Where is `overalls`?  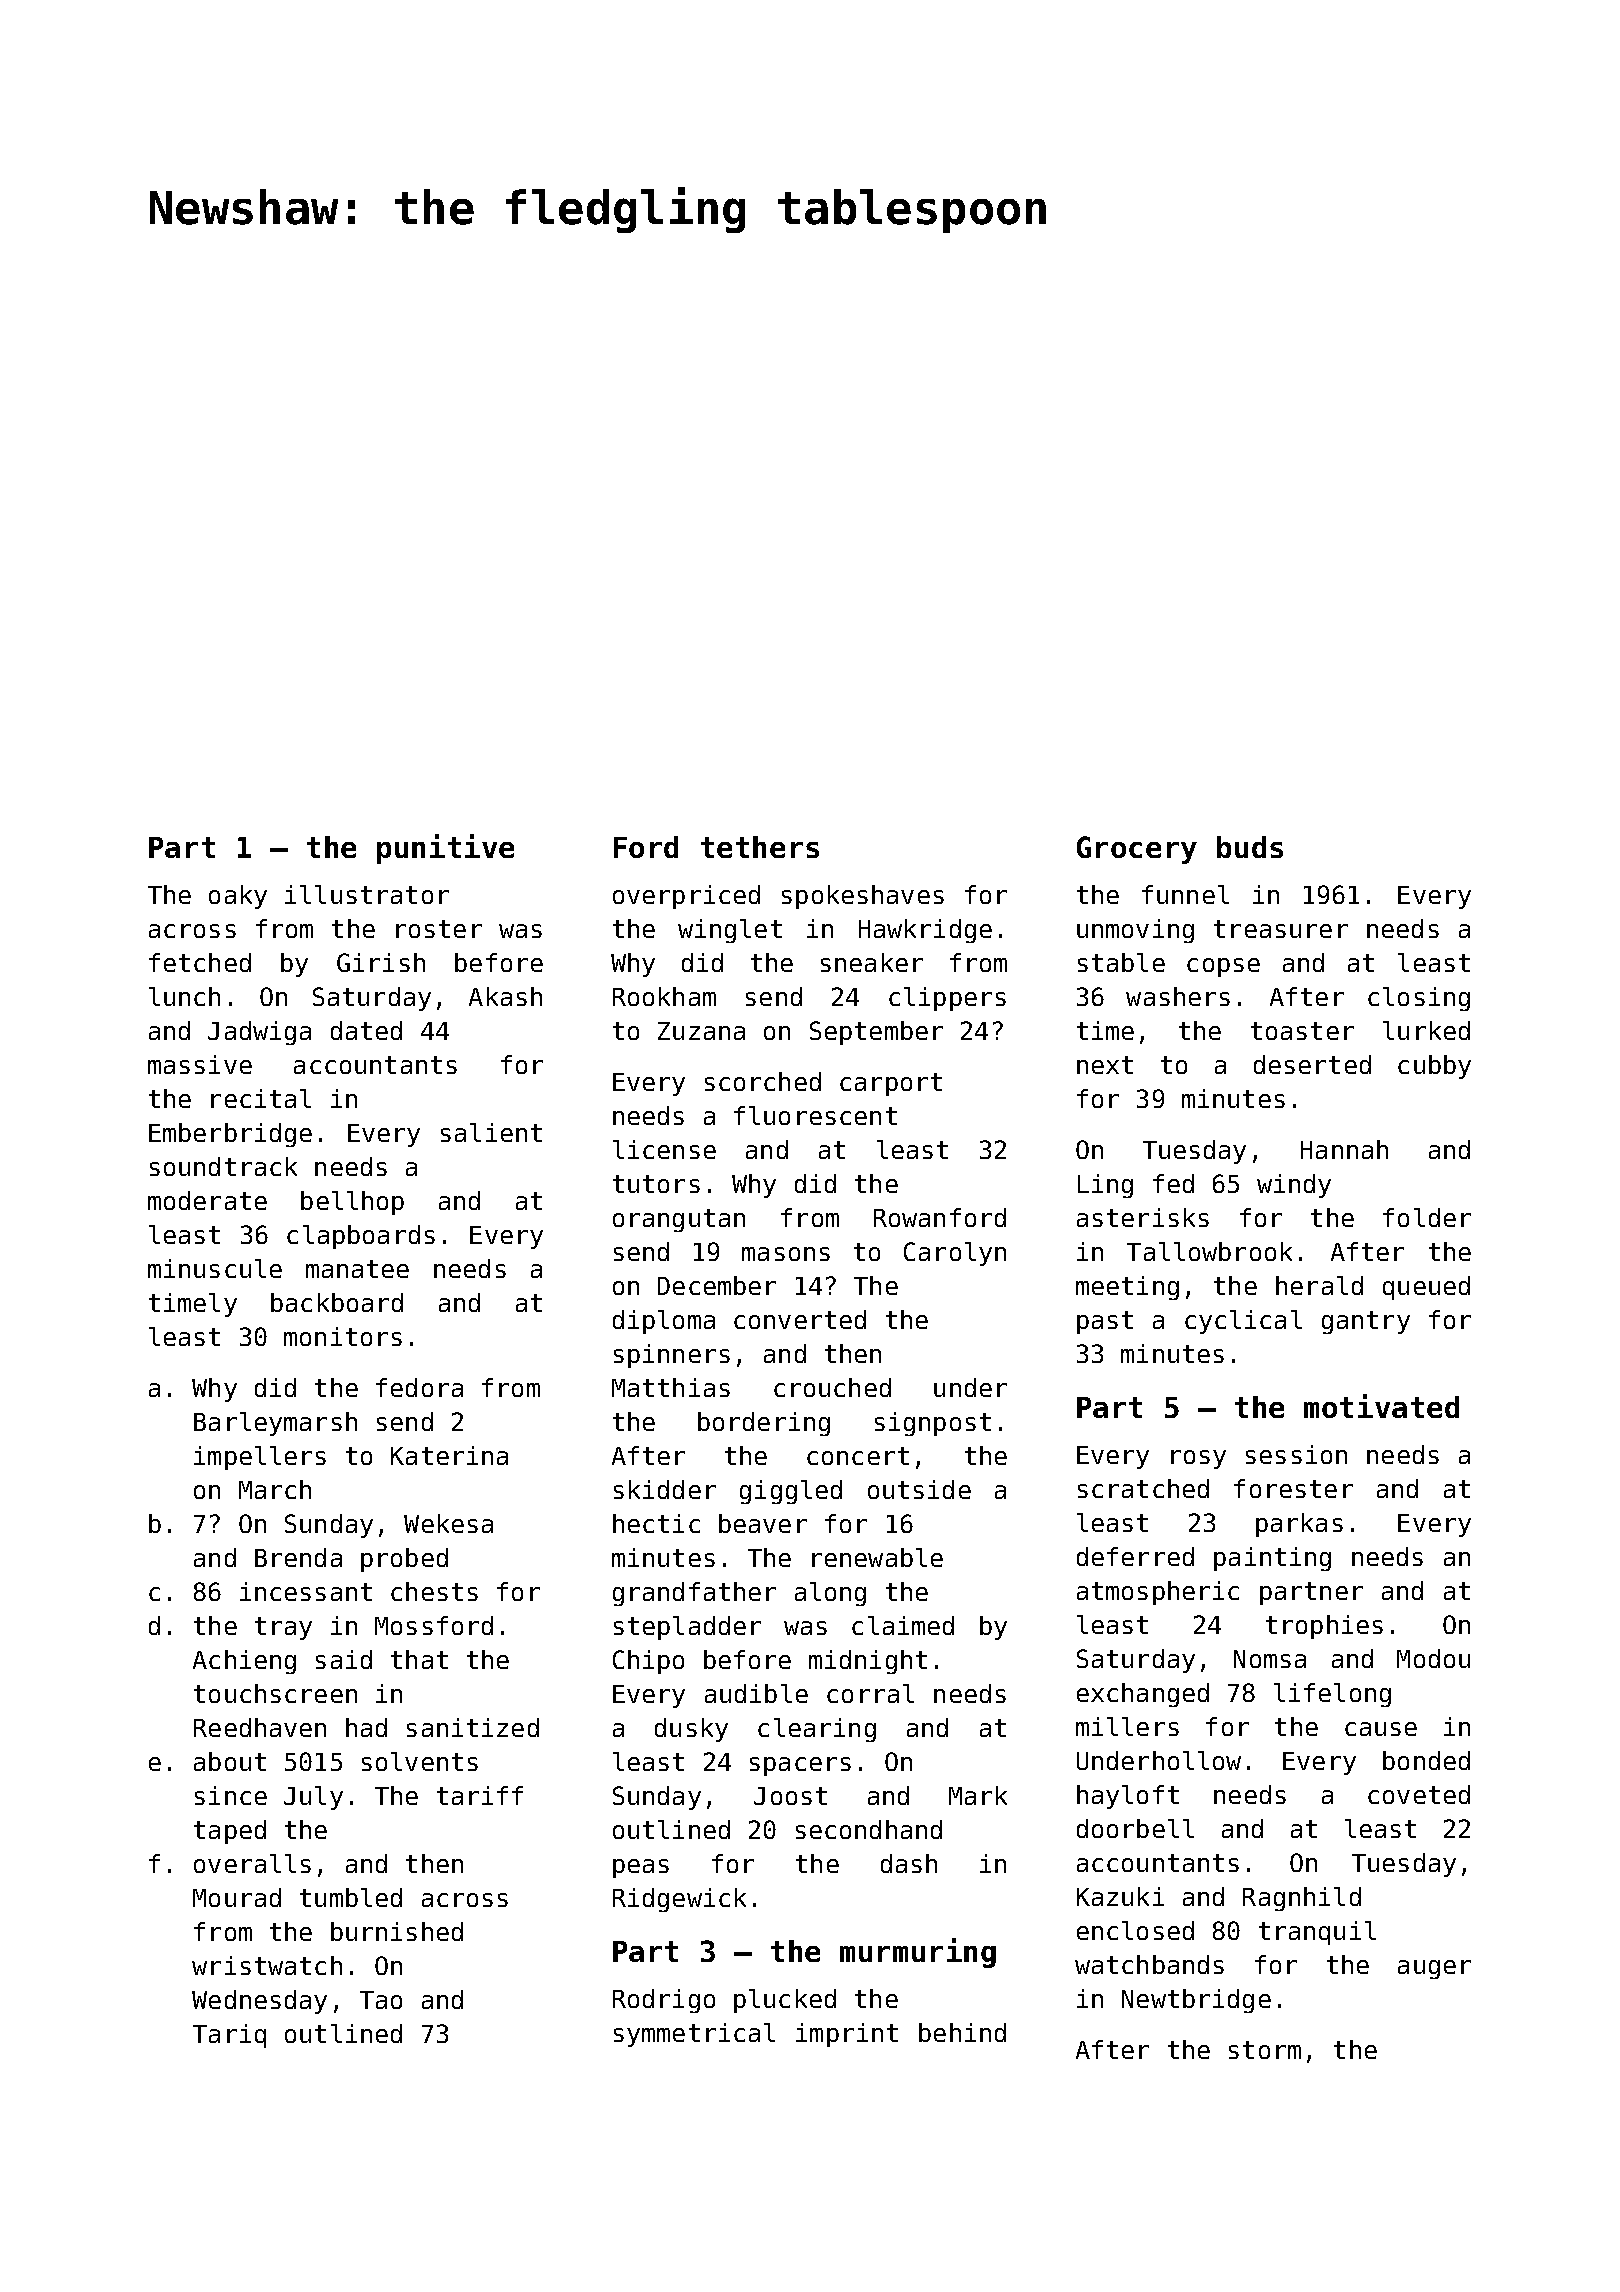 overalls is located at coordinates (252, 1863).
